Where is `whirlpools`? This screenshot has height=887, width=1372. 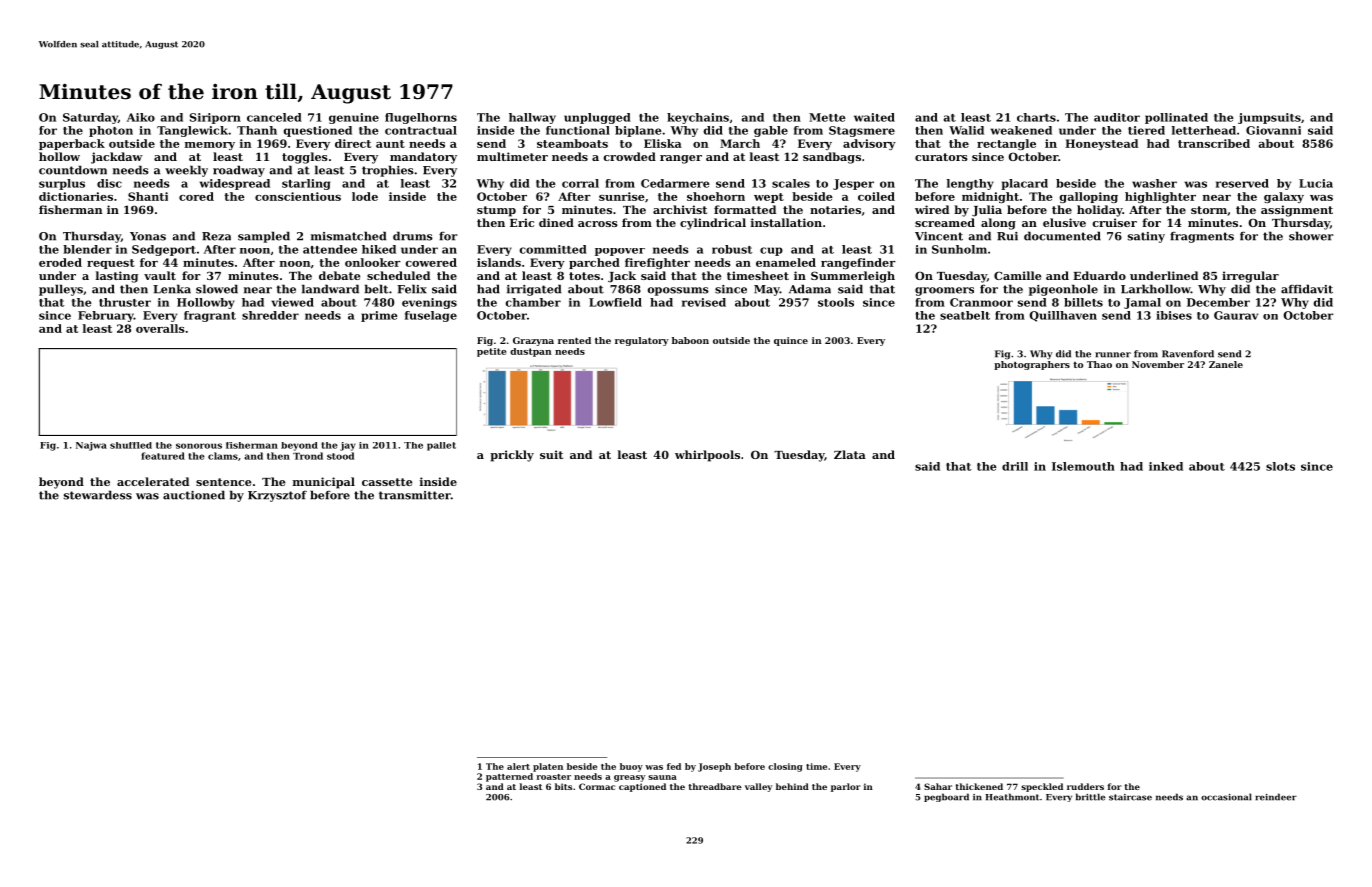 whirlpools is located at coordinates (707, 456).
